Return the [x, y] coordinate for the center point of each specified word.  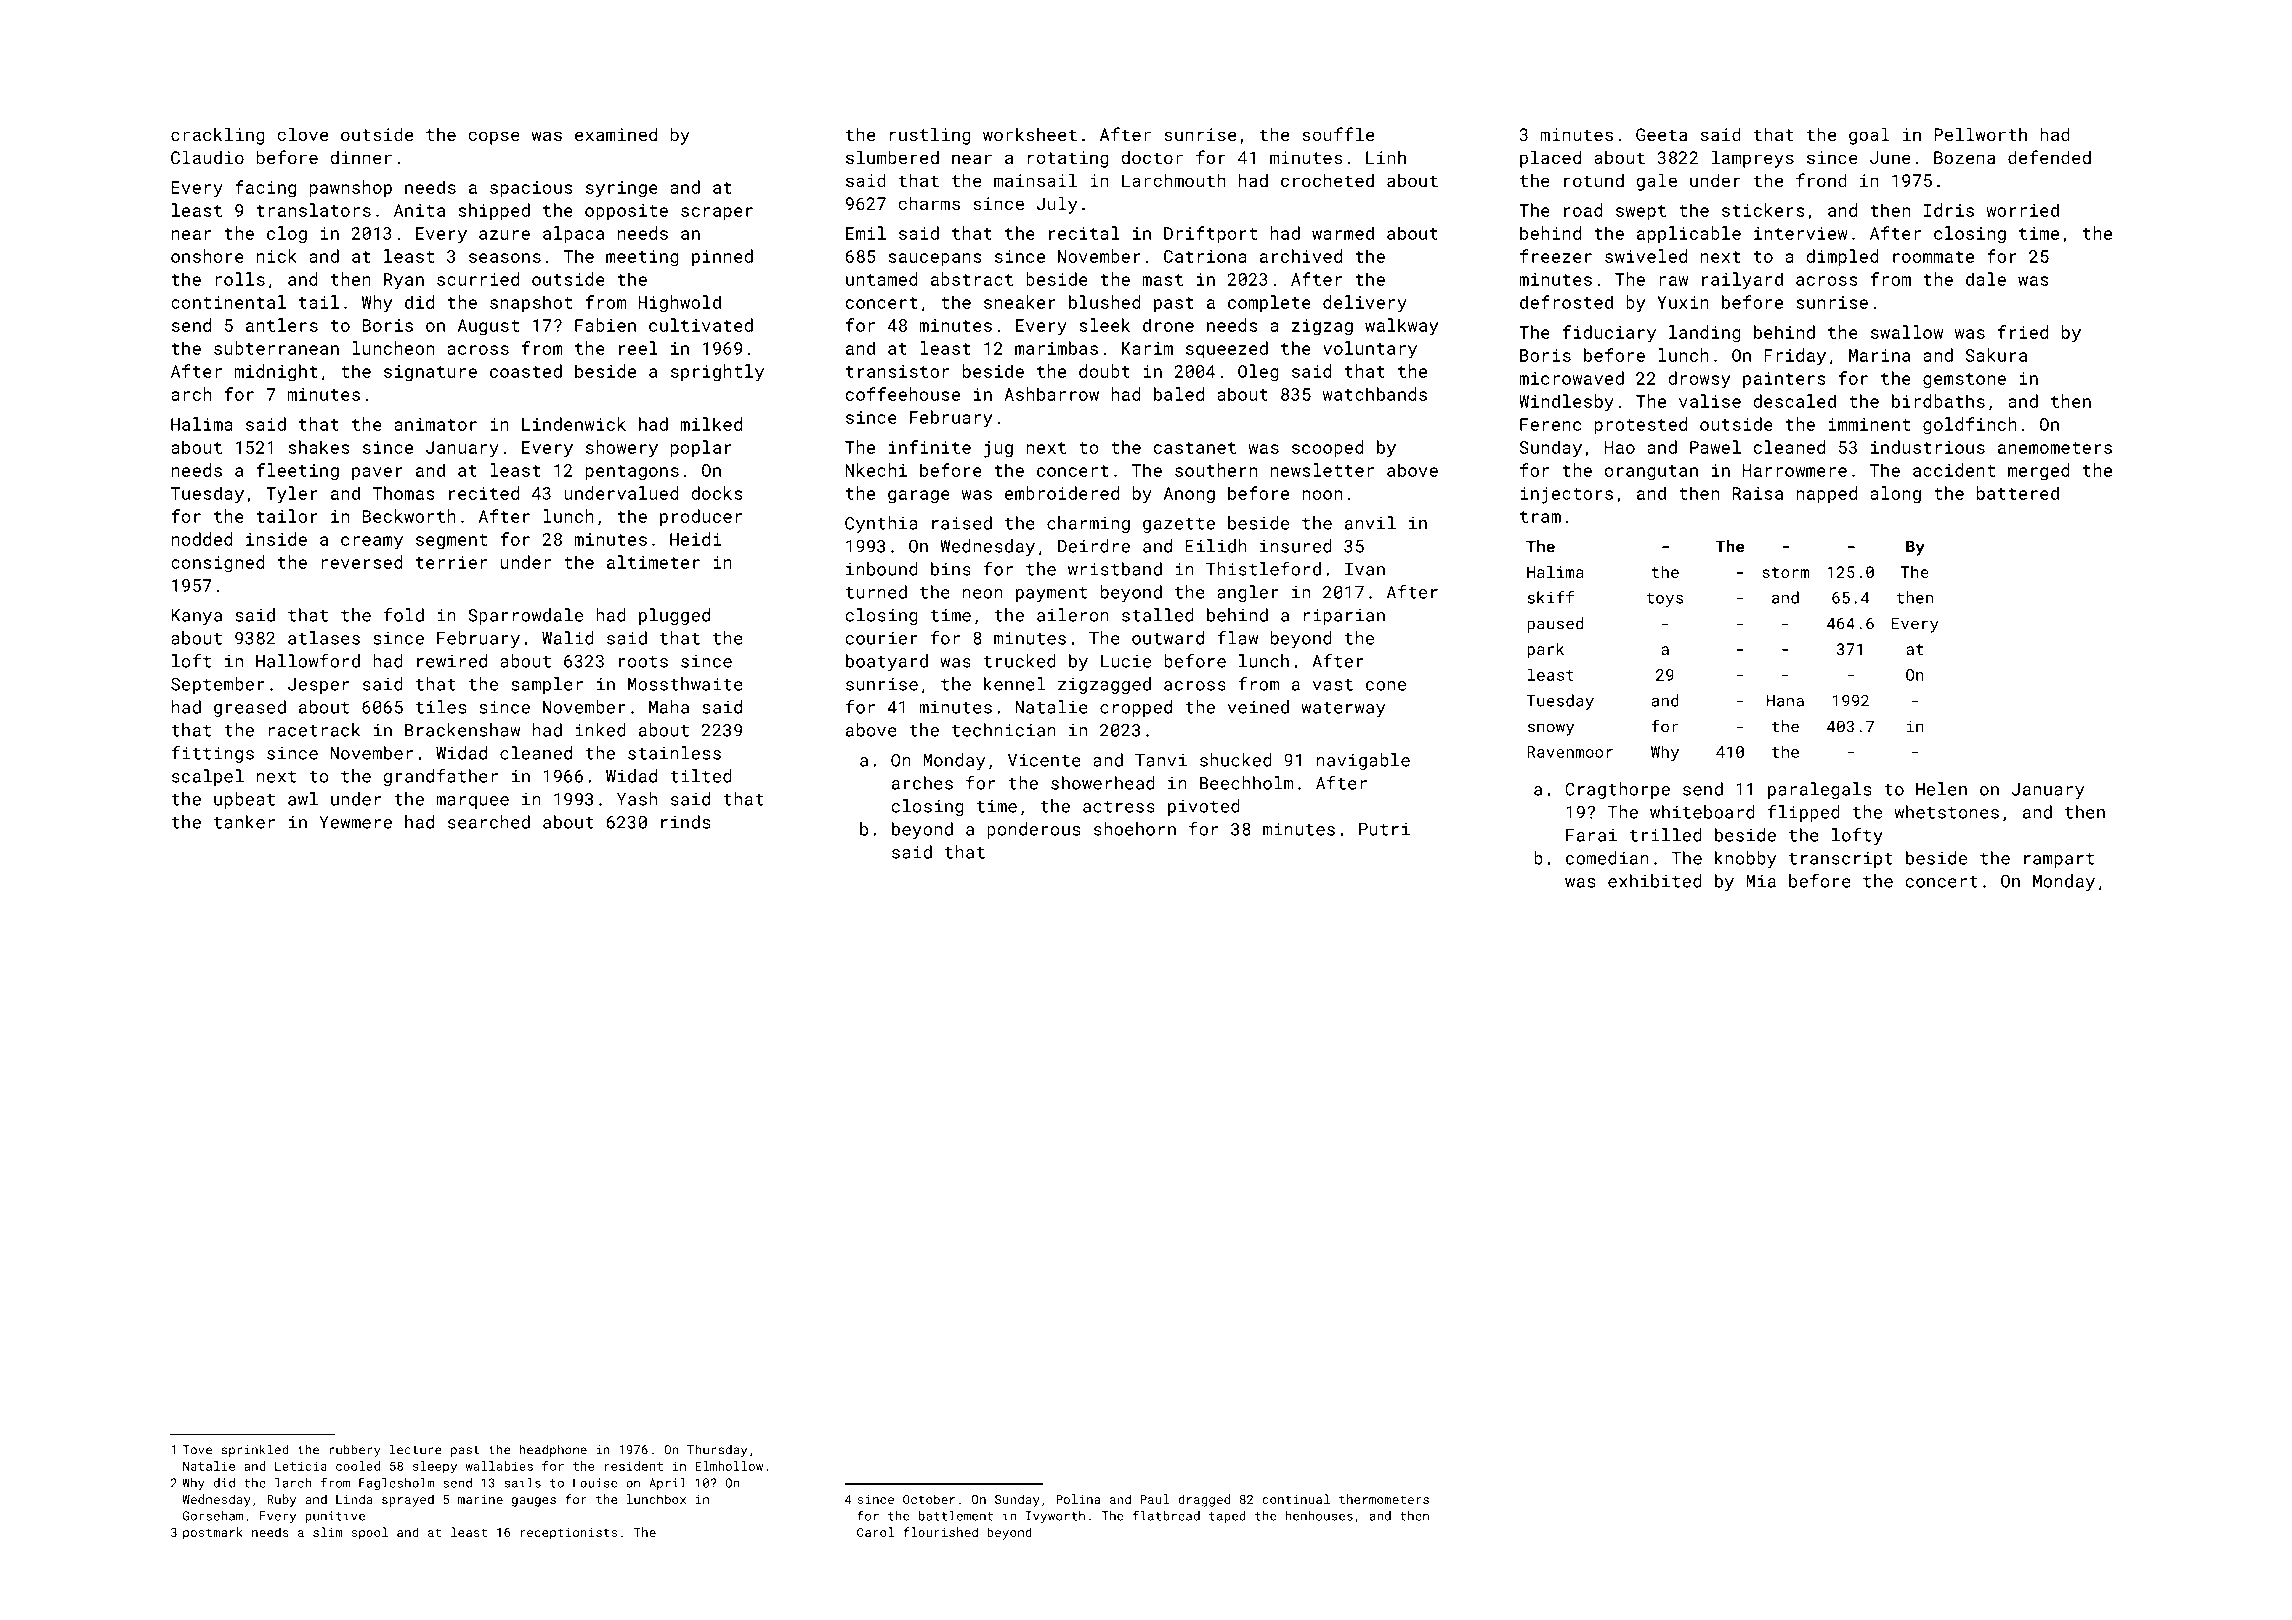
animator [435, 424]
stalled [1158, 615]
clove [302, 134]
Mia [1761, 881]
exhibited [1655, 881]
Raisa [1758, 493]
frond [1821, 180]
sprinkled [255, 1450]
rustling [930, 136]
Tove [197, 1450]
